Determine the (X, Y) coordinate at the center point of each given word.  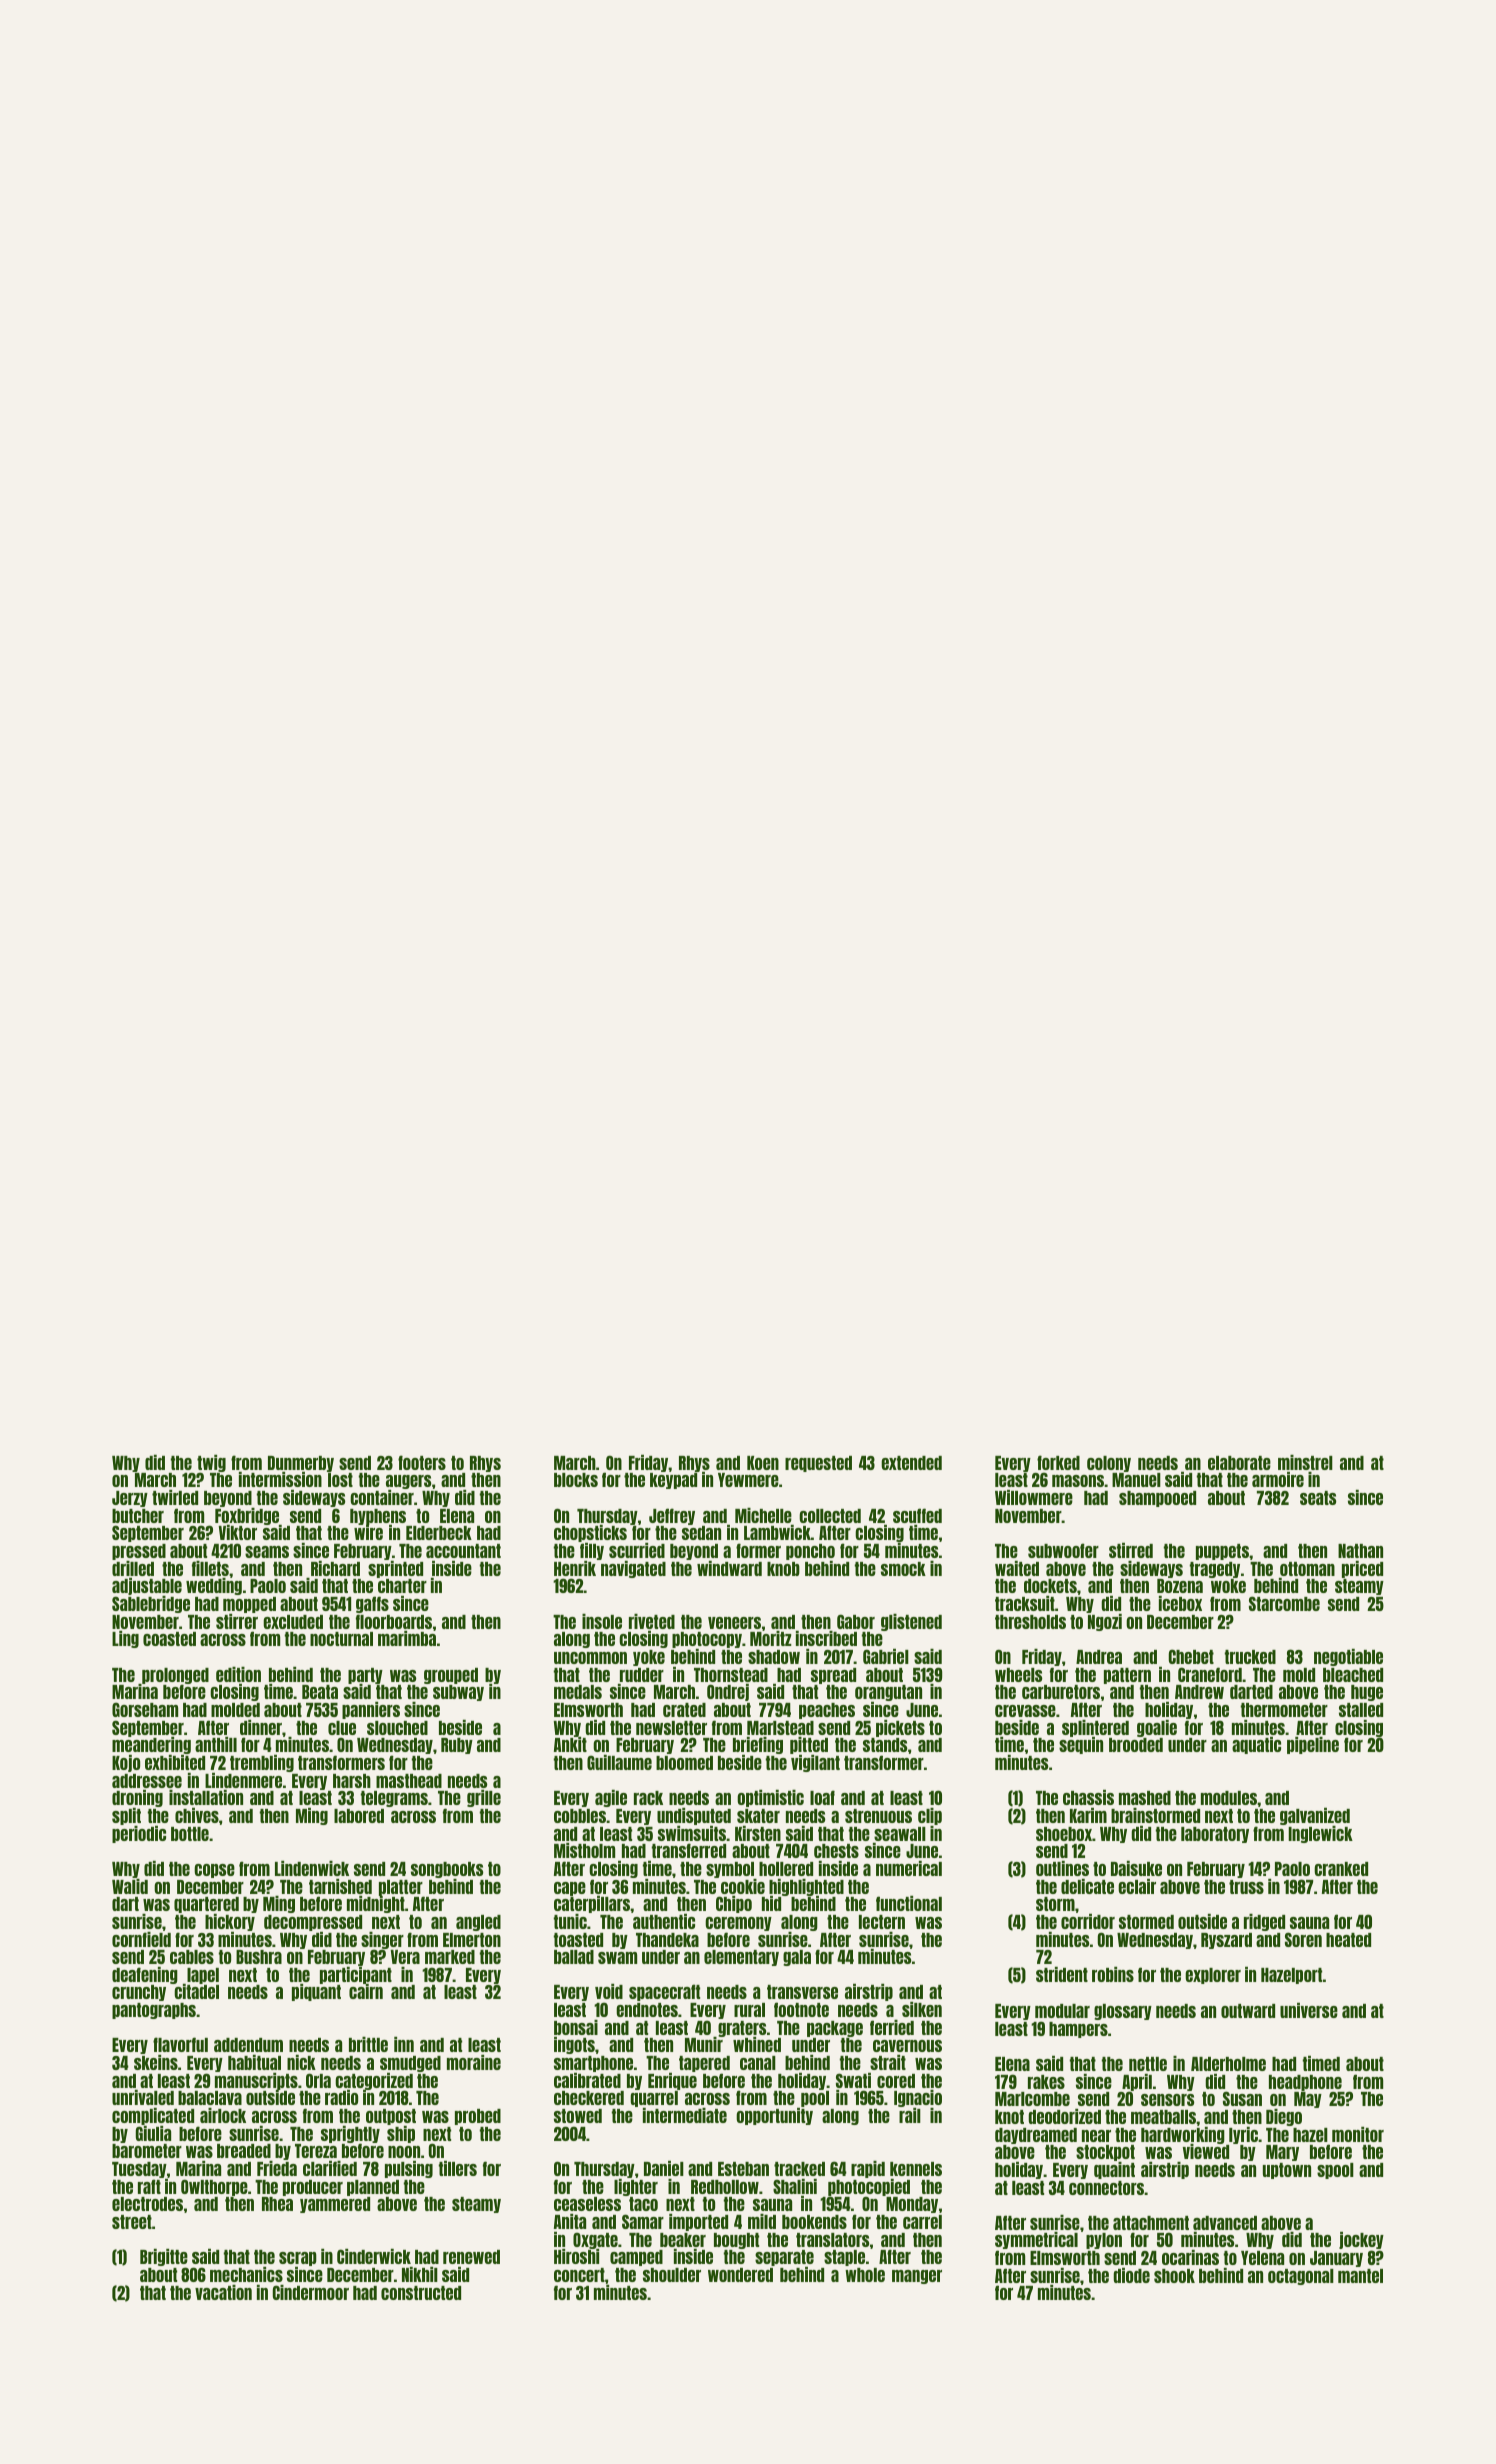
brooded (1136, 1745)
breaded (244, 2151)
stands (885, 1745)
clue (342, 1728)
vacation (223, 2292)
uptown (1287, 2171)
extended (911, 1463)
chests (836, 1851)
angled (478, 1923)
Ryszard (1226, 1941)
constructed (421, 2293)
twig (211, 1464)
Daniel (664, 2168)
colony (1109, 1464)
